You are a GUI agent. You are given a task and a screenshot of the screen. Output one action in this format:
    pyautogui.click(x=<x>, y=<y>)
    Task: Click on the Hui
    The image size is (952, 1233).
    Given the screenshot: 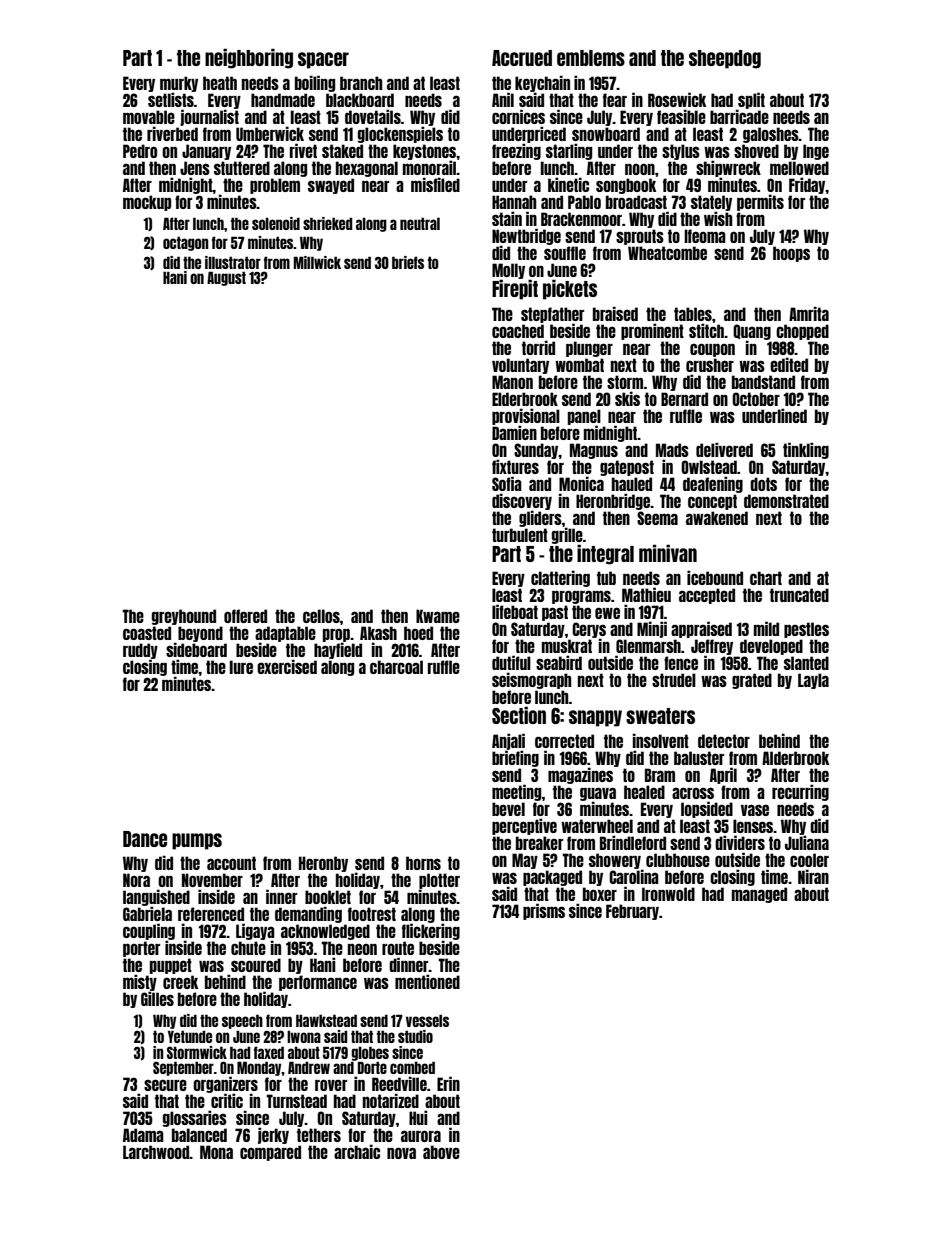 What is the action you would take?
    pyautogui.click(x=418, y=1117)
